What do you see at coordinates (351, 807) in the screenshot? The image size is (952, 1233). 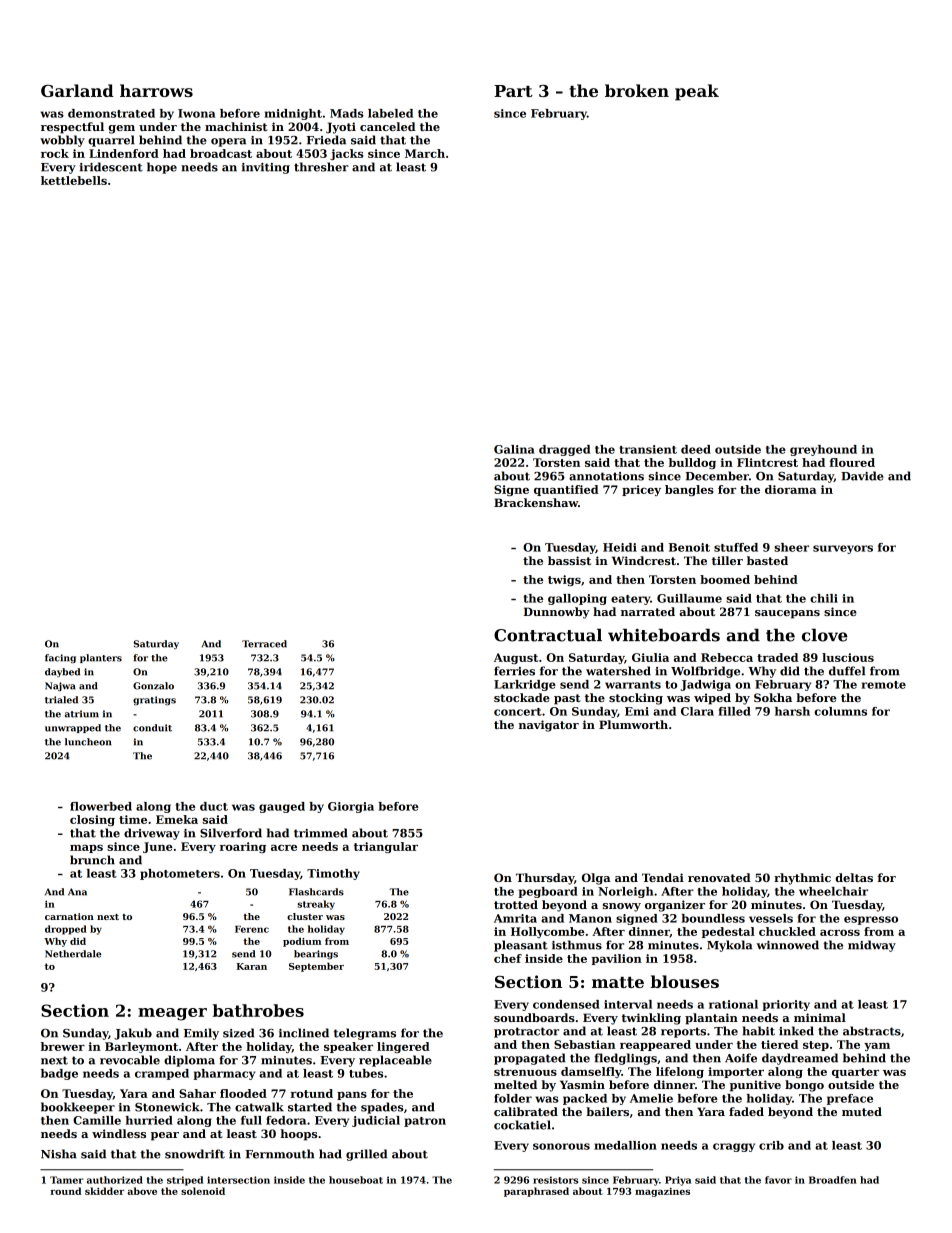 I see `Giorgia` at bounding box center [351, 807].
